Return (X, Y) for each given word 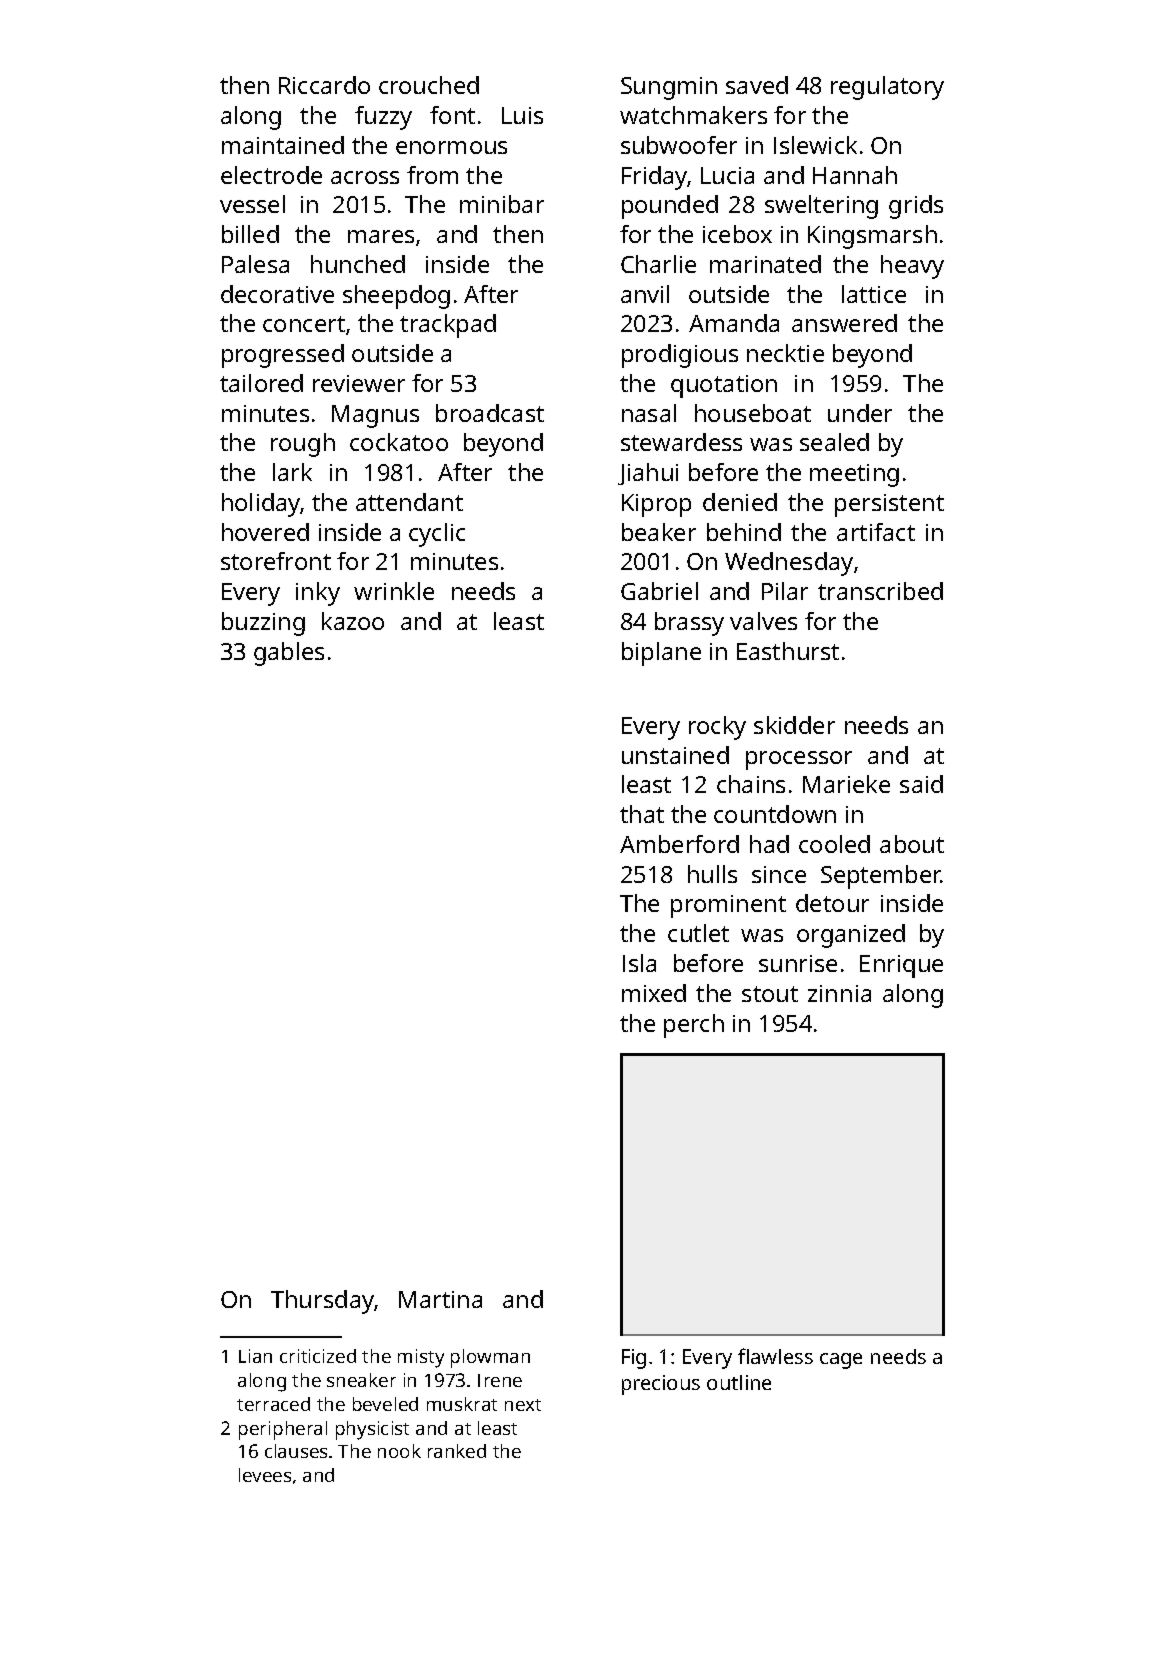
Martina (440, 1299)
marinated (765, 264)
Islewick (815, 145)
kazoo (353, 621)
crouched (429, 85)
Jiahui (648, 474)
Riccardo (324, 85)
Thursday (322, 1302)
